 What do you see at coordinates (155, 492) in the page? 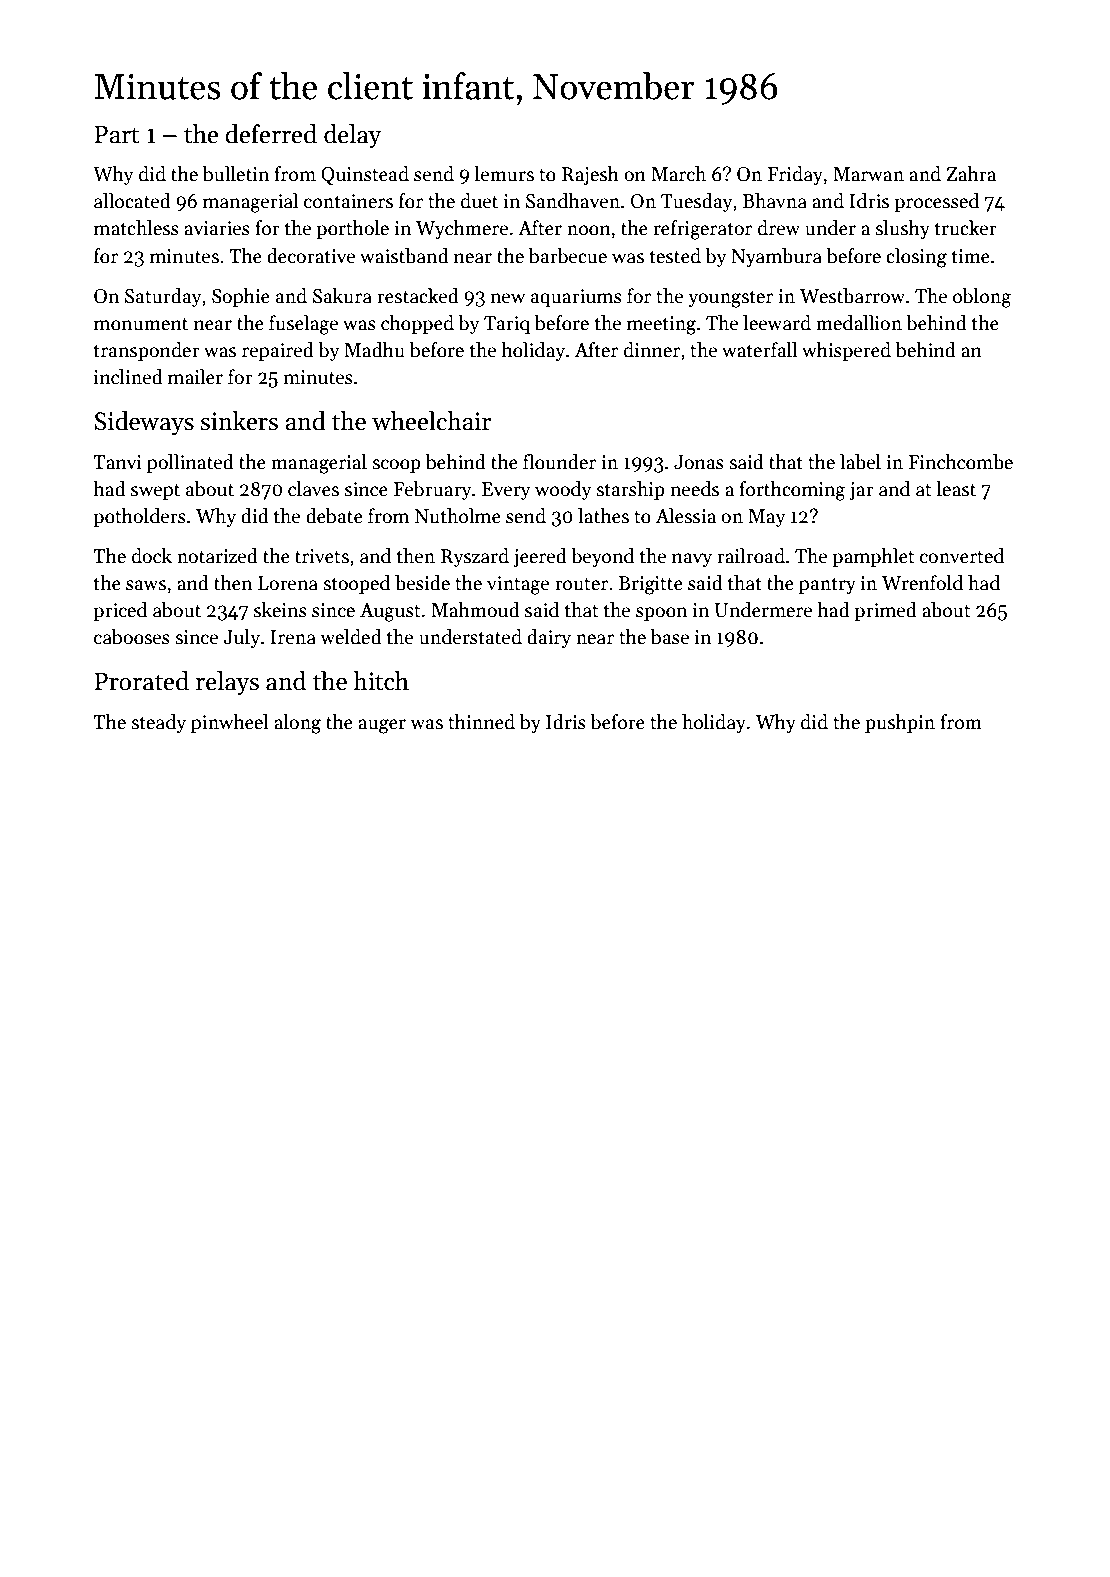
I see `swept` at bounding box center [155, 492].
